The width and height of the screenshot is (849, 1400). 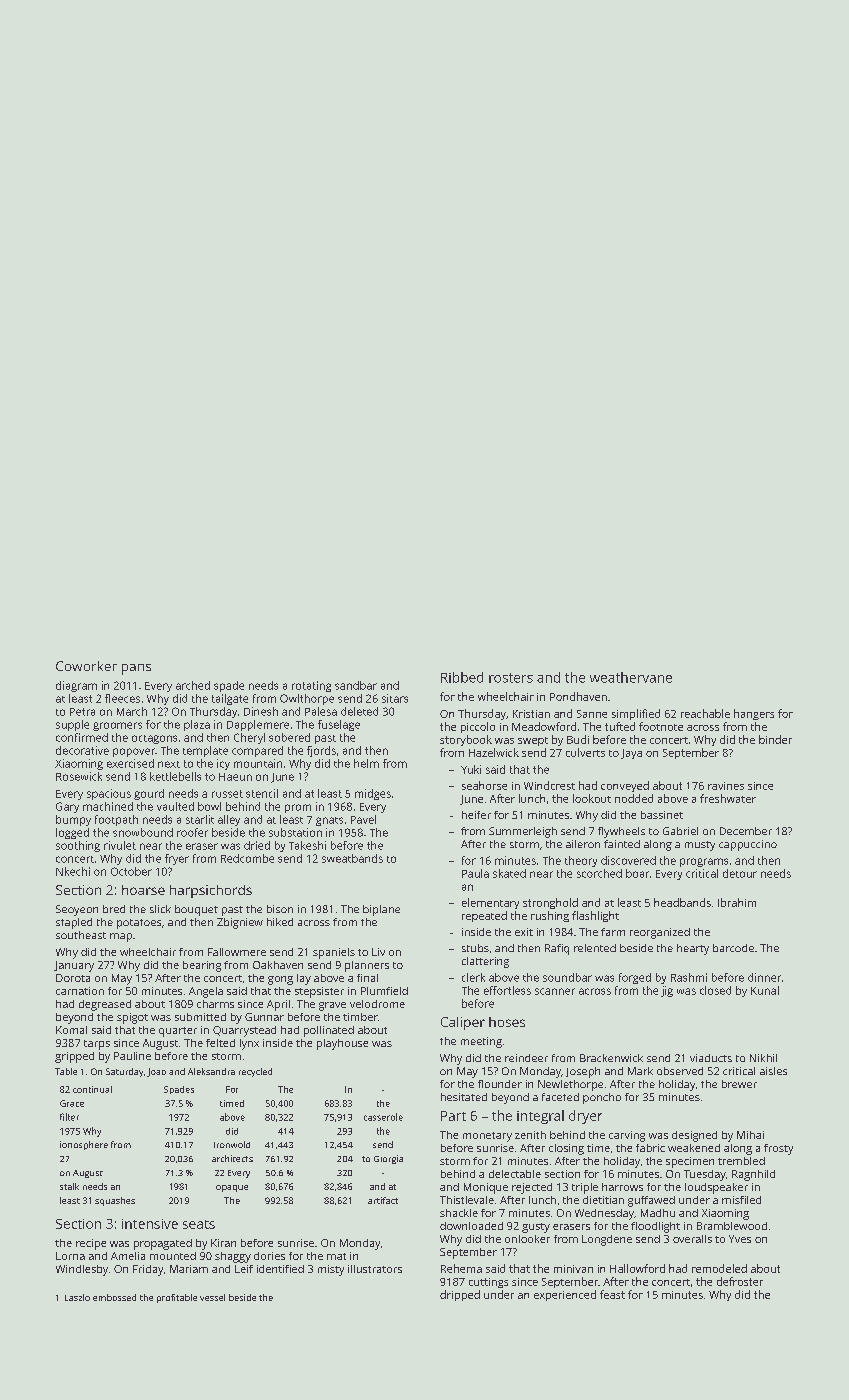 What do you see at coordinates (143, 890) in the screenshot?
I see `hoarse` at bounding box center [143, 890].
